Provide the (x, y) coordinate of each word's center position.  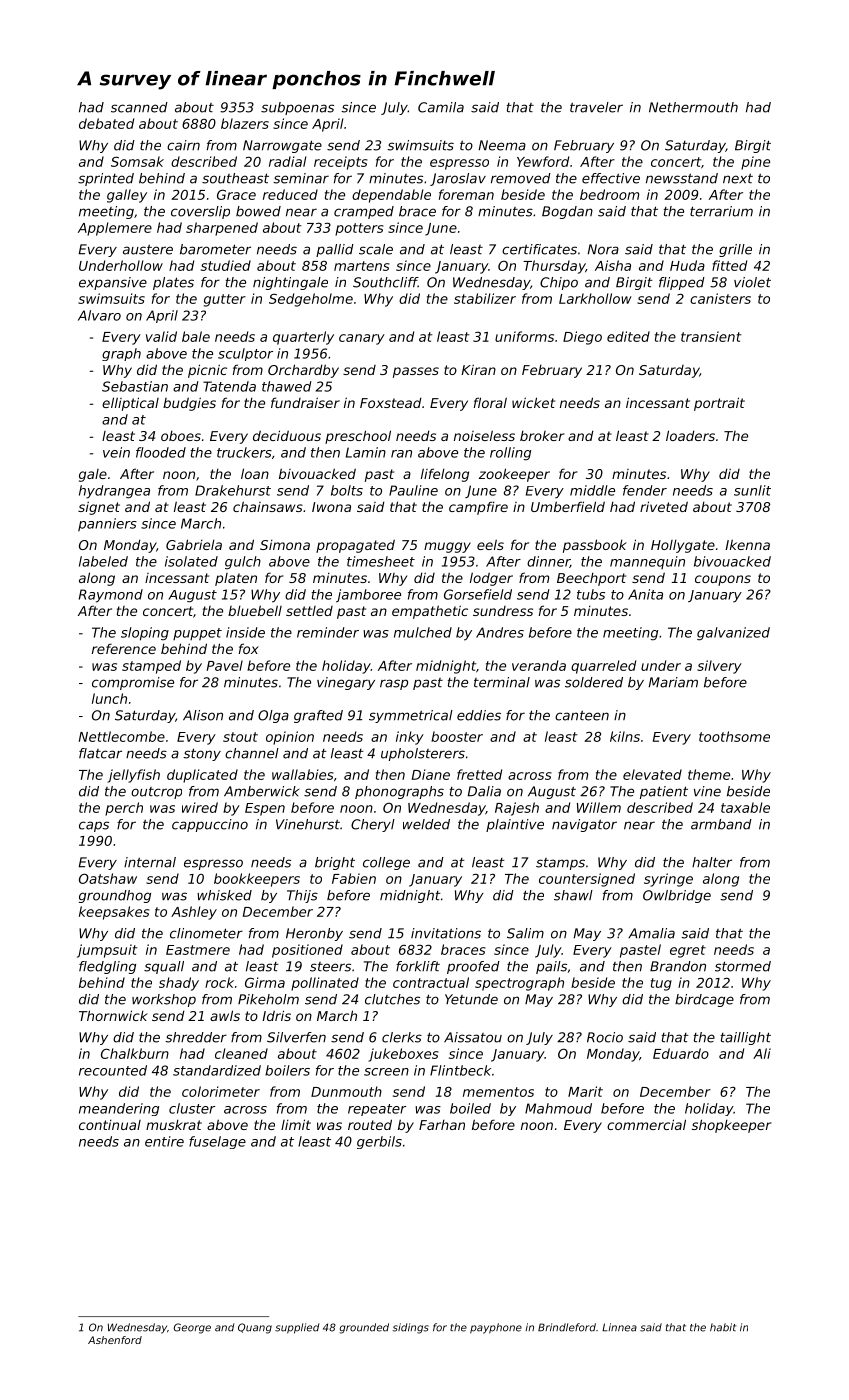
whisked (224, 895)
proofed (473, 967)
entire (164, 1141)
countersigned (587, 880)
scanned (139, 107)
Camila (441, 107)
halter (712, 862)
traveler (596, 107)
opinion (290, 738)
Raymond (111, 596)
